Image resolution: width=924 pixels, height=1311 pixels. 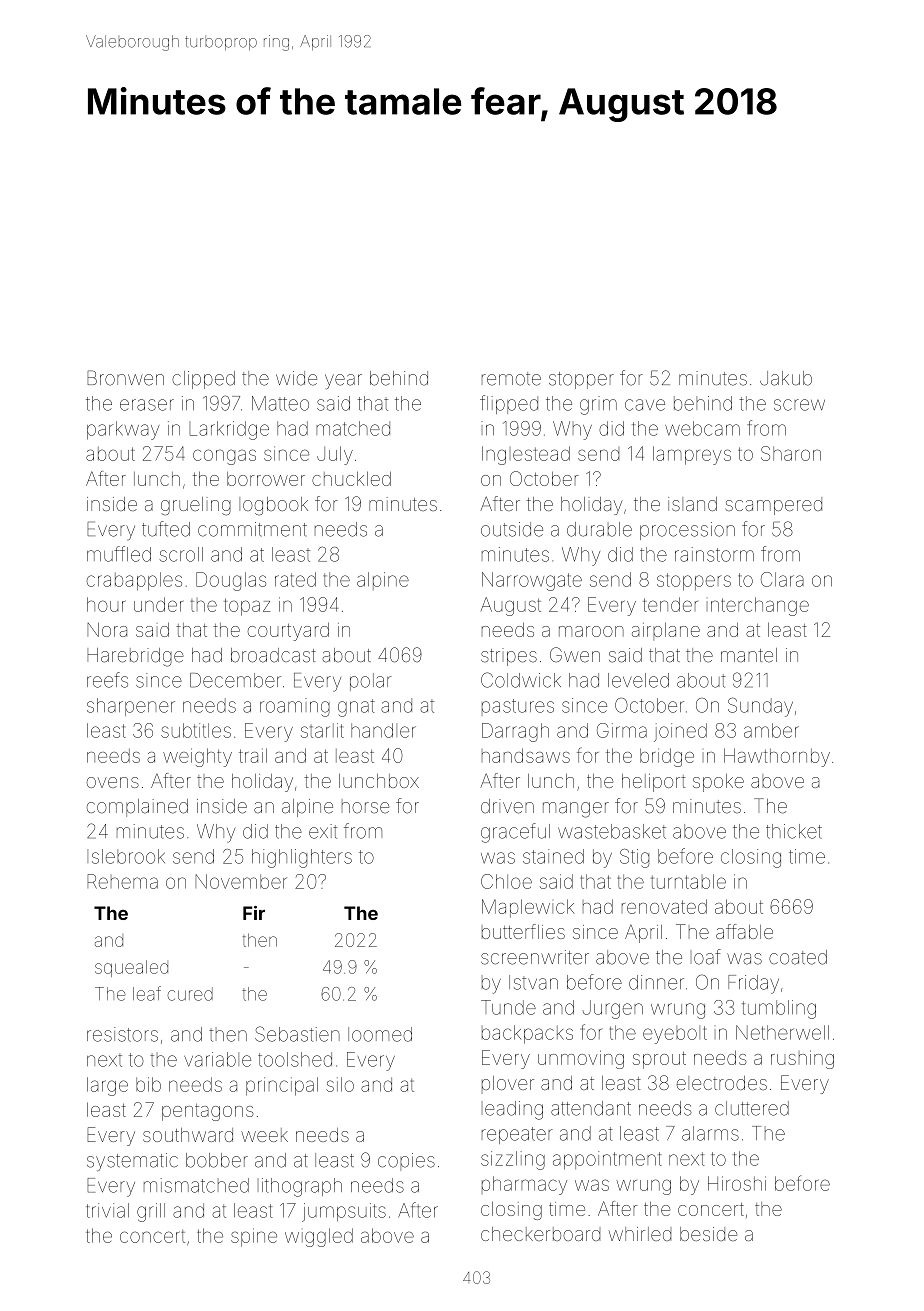 I want to click on manger, so click(x=576, y=810).
